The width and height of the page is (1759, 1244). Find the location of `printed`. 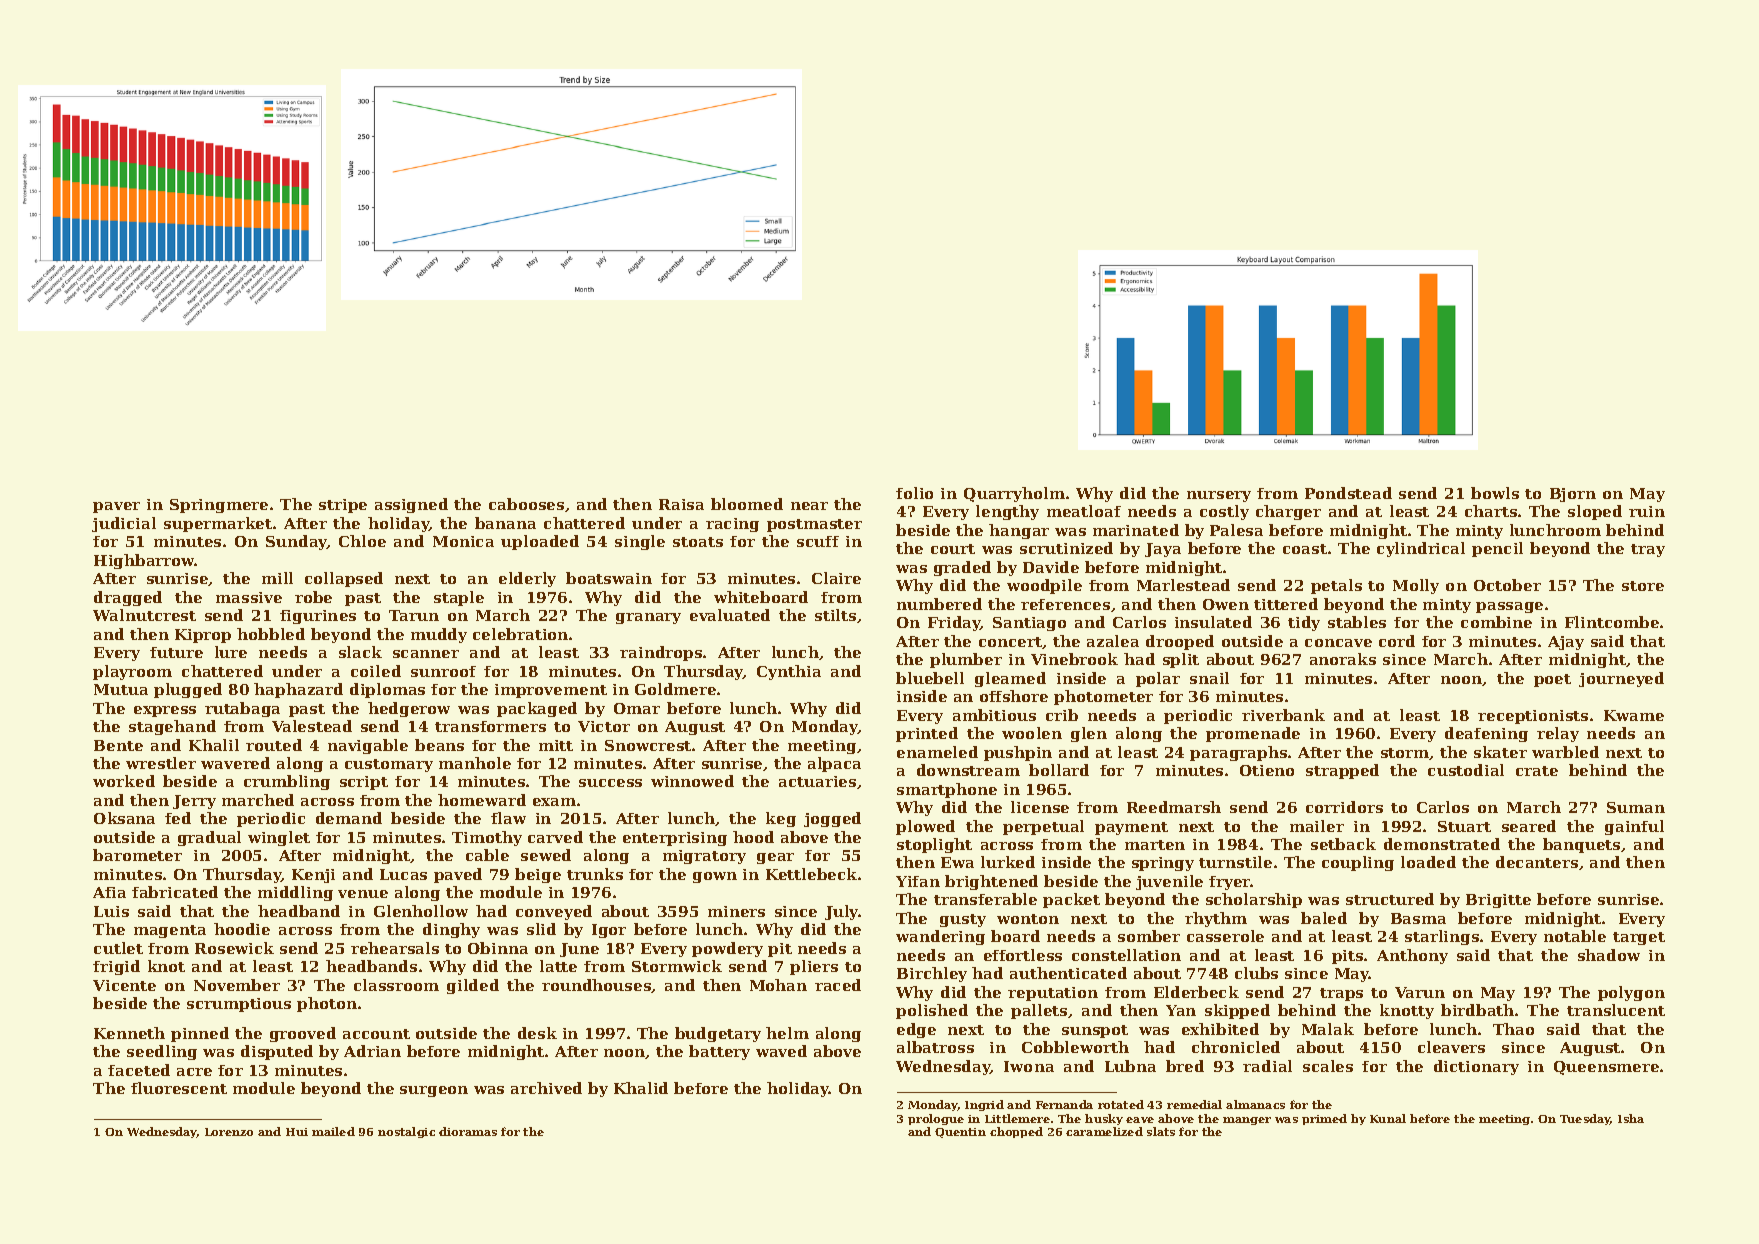

printed is located at coordinates (927, 734).
